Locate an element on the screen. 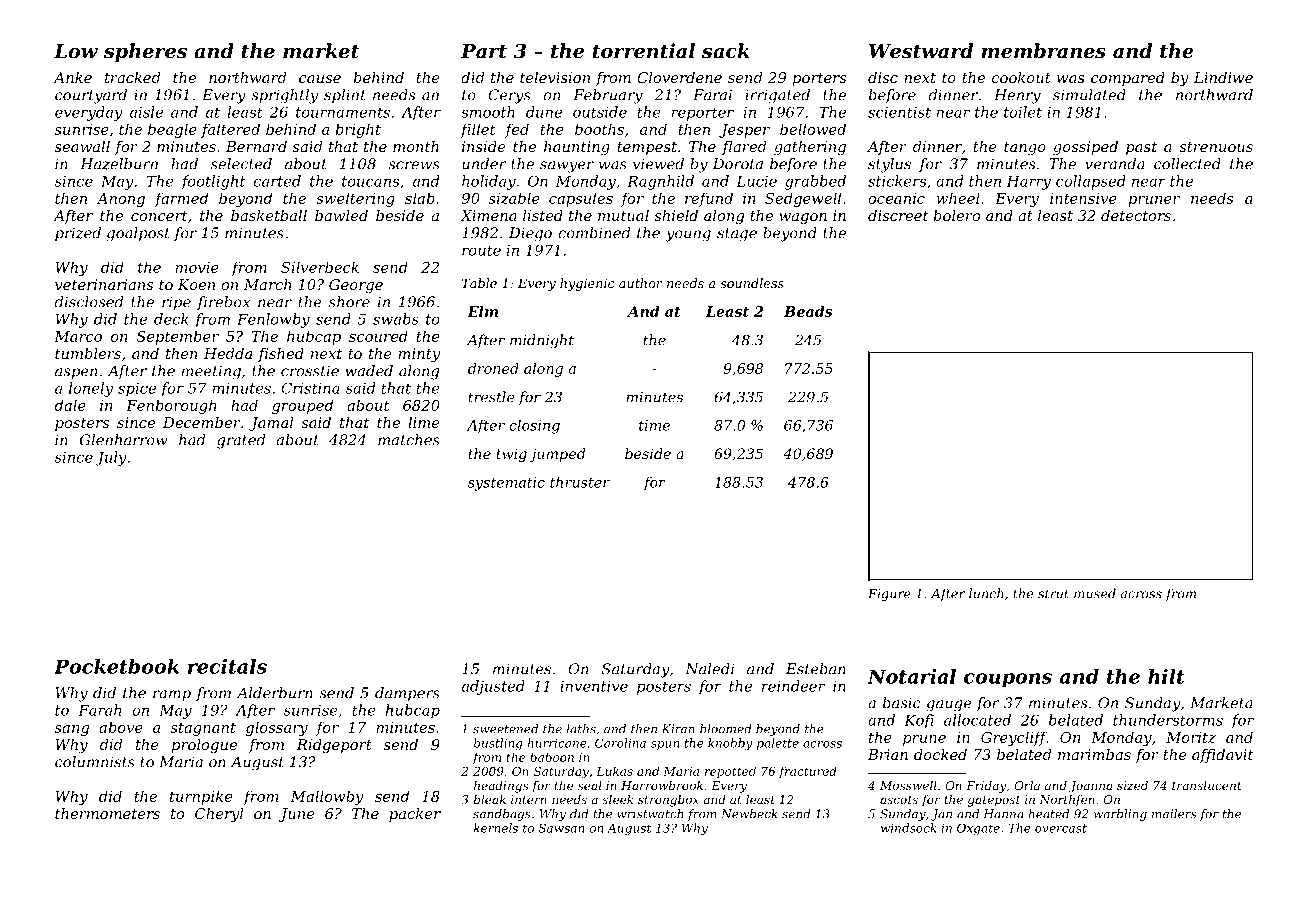 The width and height of the screenshot is (1308, 924). sprightly is located at coordinates (284, 96).
